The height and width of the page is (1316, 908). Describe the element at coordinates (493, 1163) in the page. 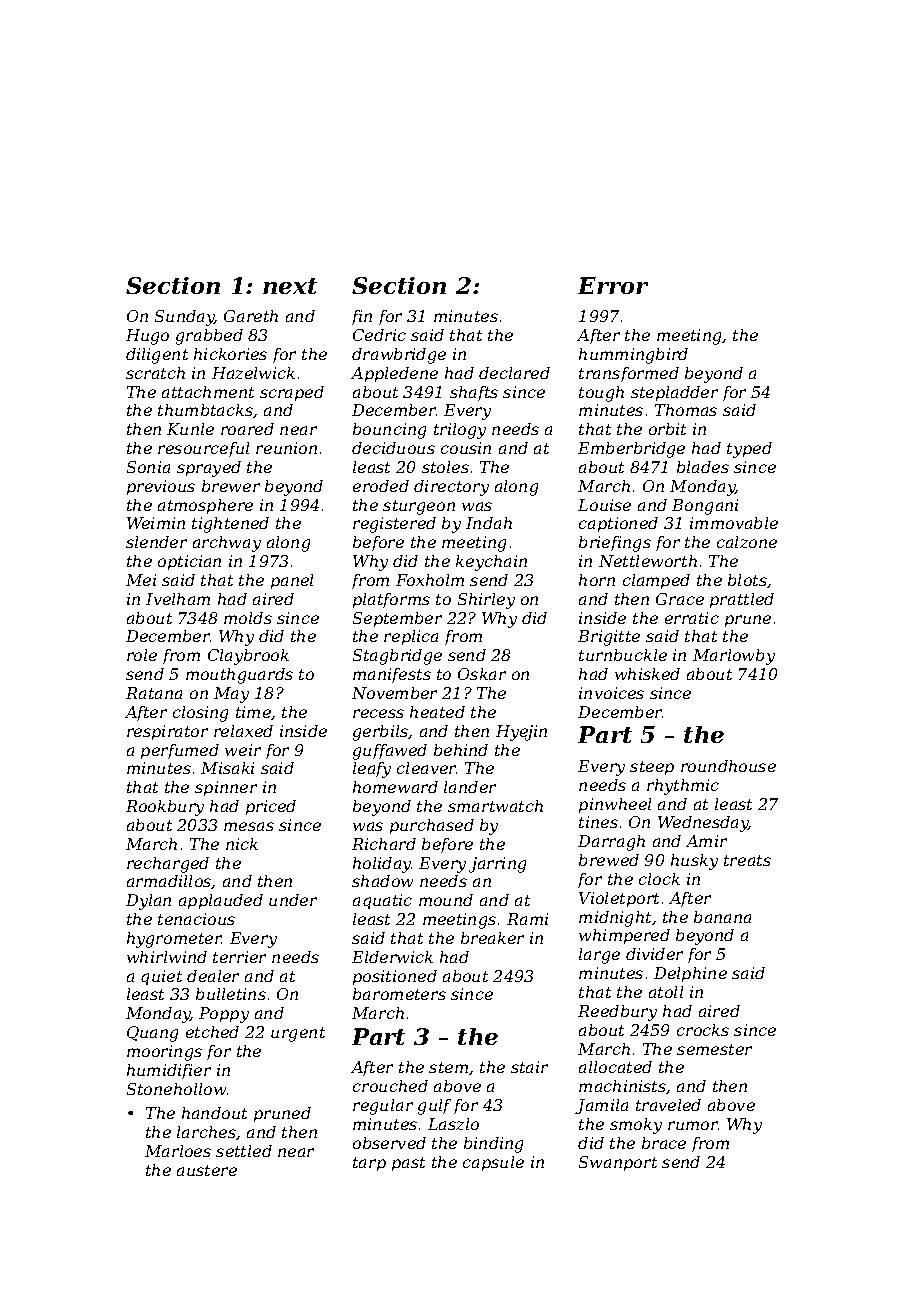

I see `capsule` at that location.
